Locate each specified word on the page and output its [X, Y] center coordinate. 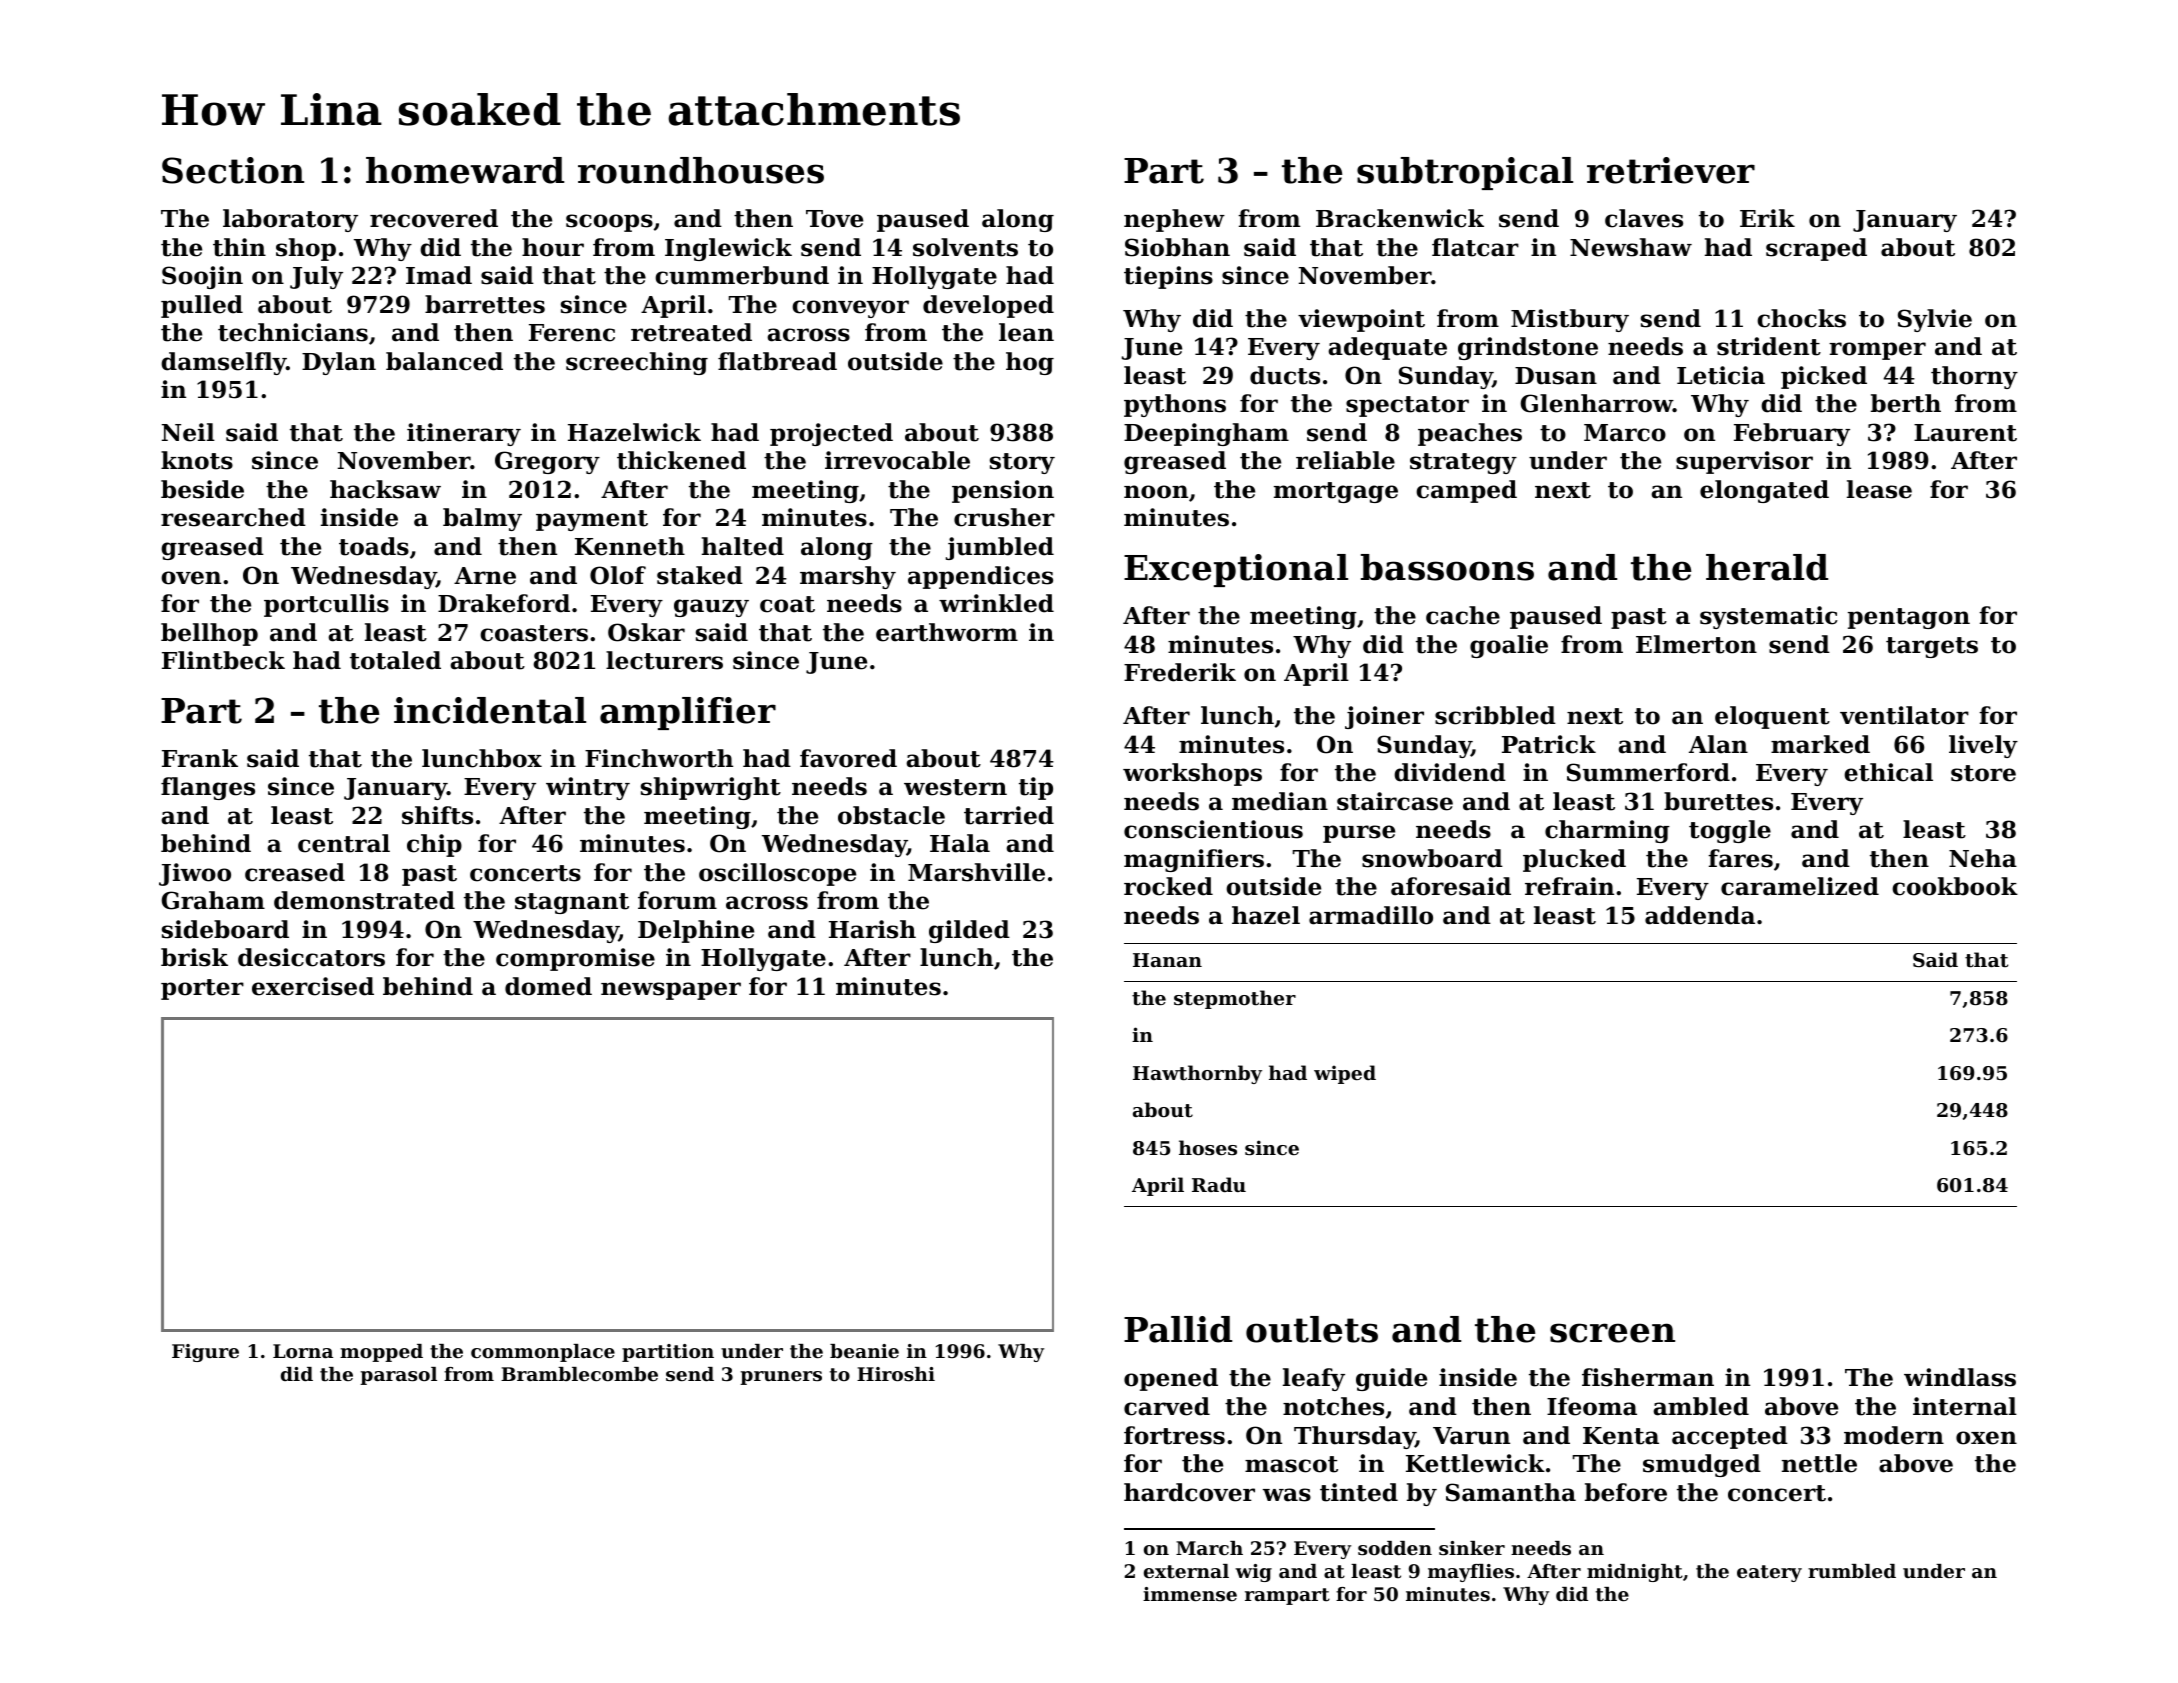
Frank [200, 758]
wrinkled [996, 603]
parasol [398, 1376]
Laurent [1965, 433]
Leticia [1721, 375]
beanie [864, 1351]
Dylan [339, 363]
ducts [1285, 375]
